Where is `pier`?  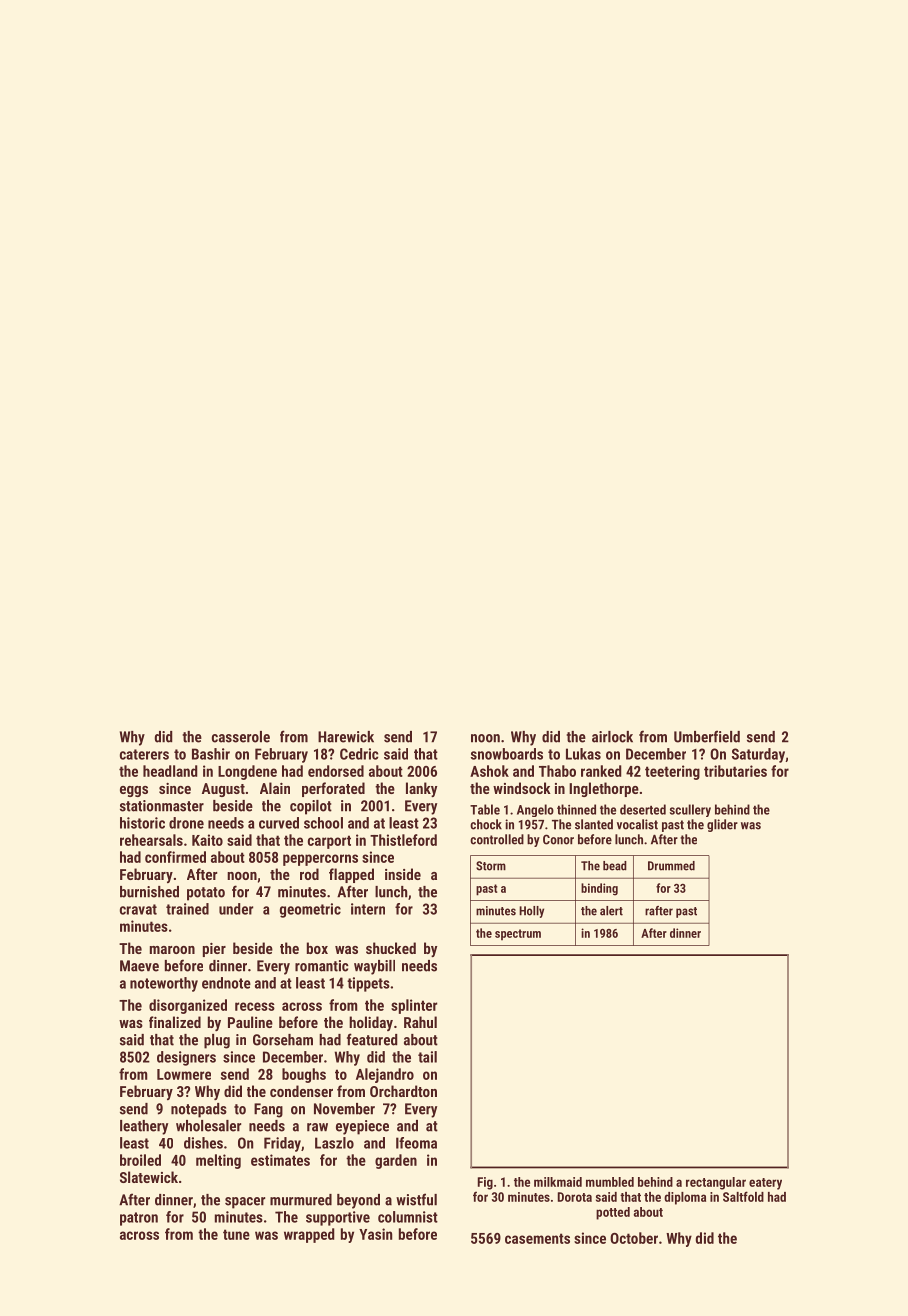 pier is located at coordinates (214, 950).
